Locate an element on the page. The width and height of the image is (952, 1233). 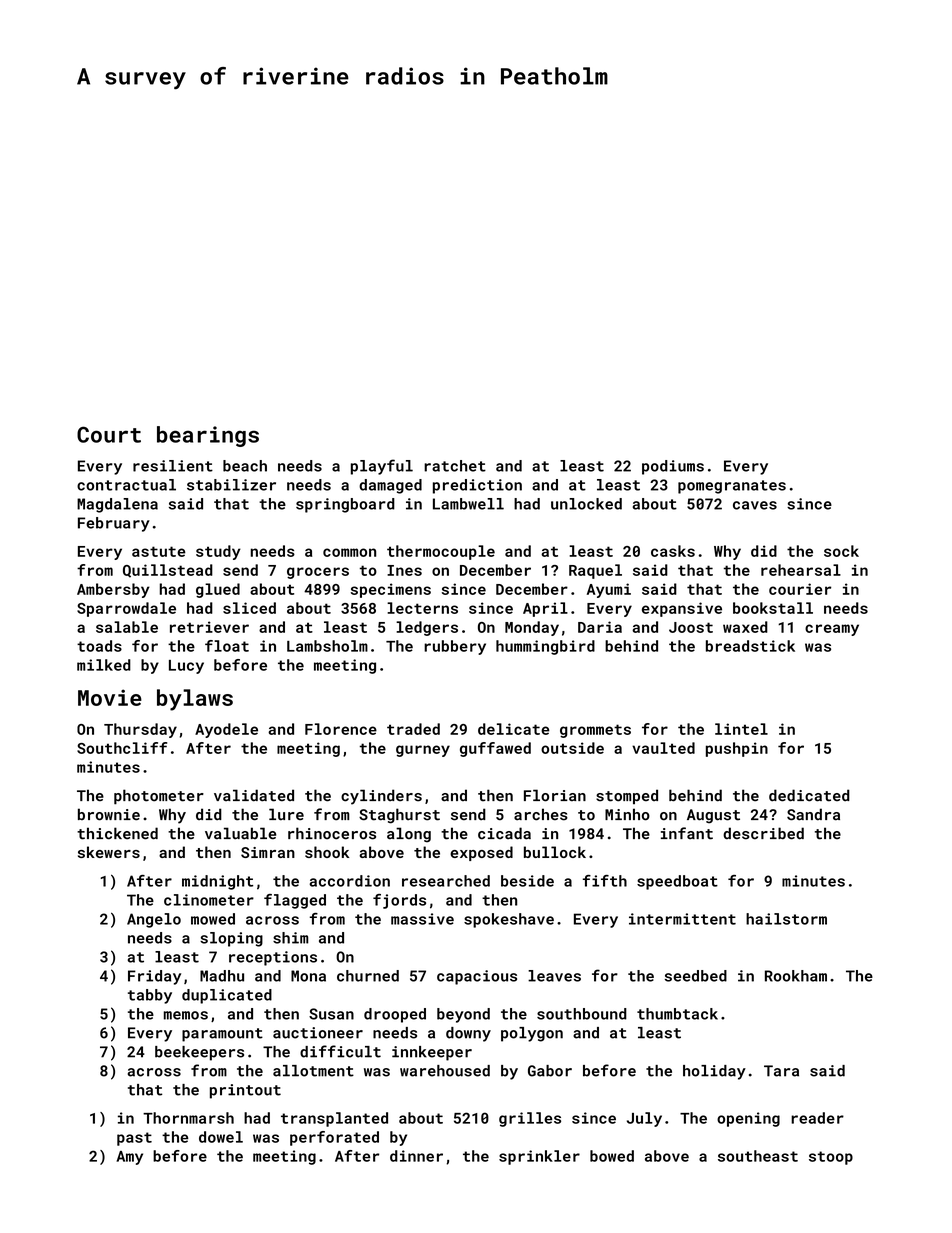
pushpin is located at coordinates (737, 749).
